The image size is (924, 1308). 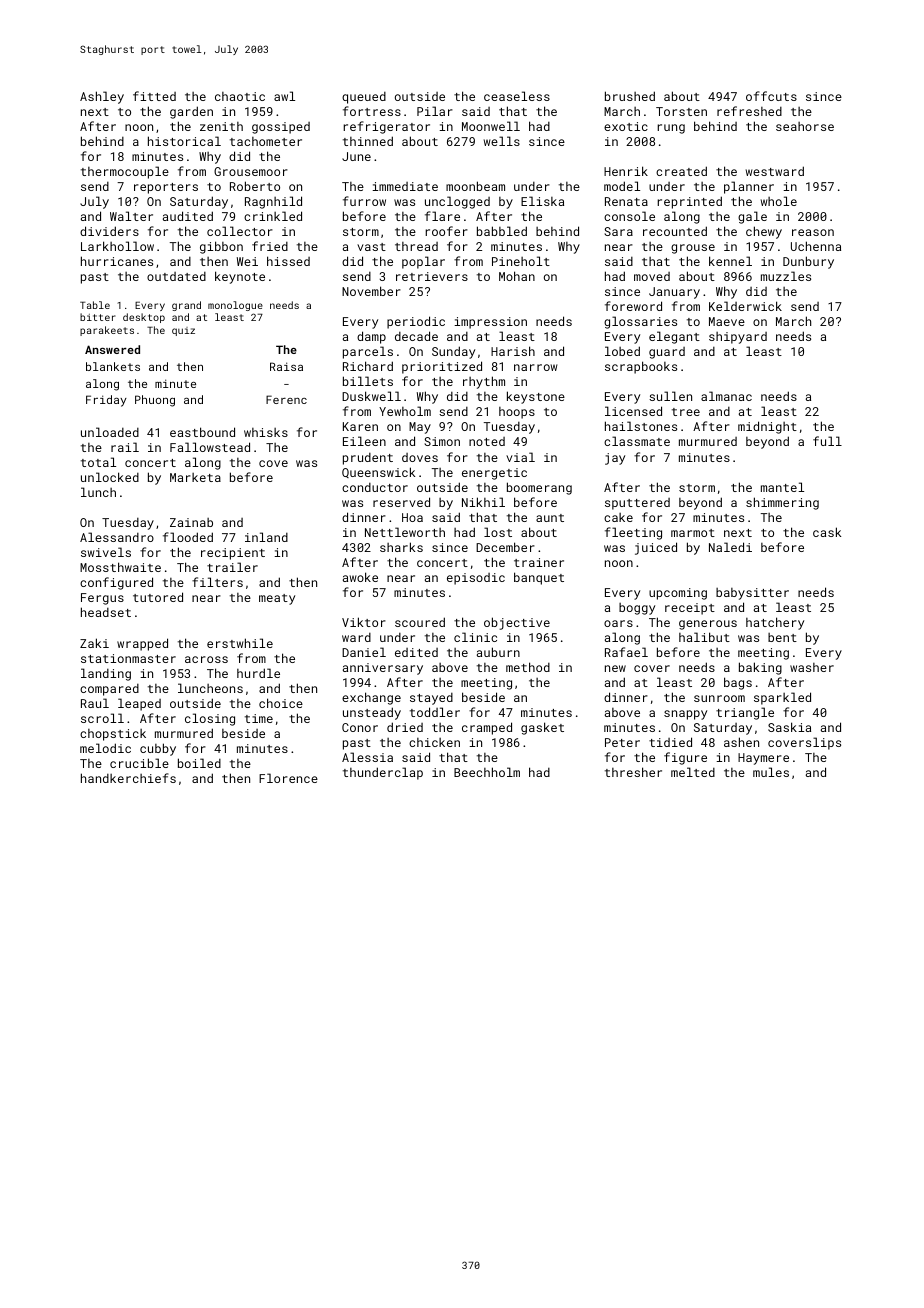 What do you see at coordinates (125, 172) in the page?
I see `thermocouple` at bounding box center [125, 172].
